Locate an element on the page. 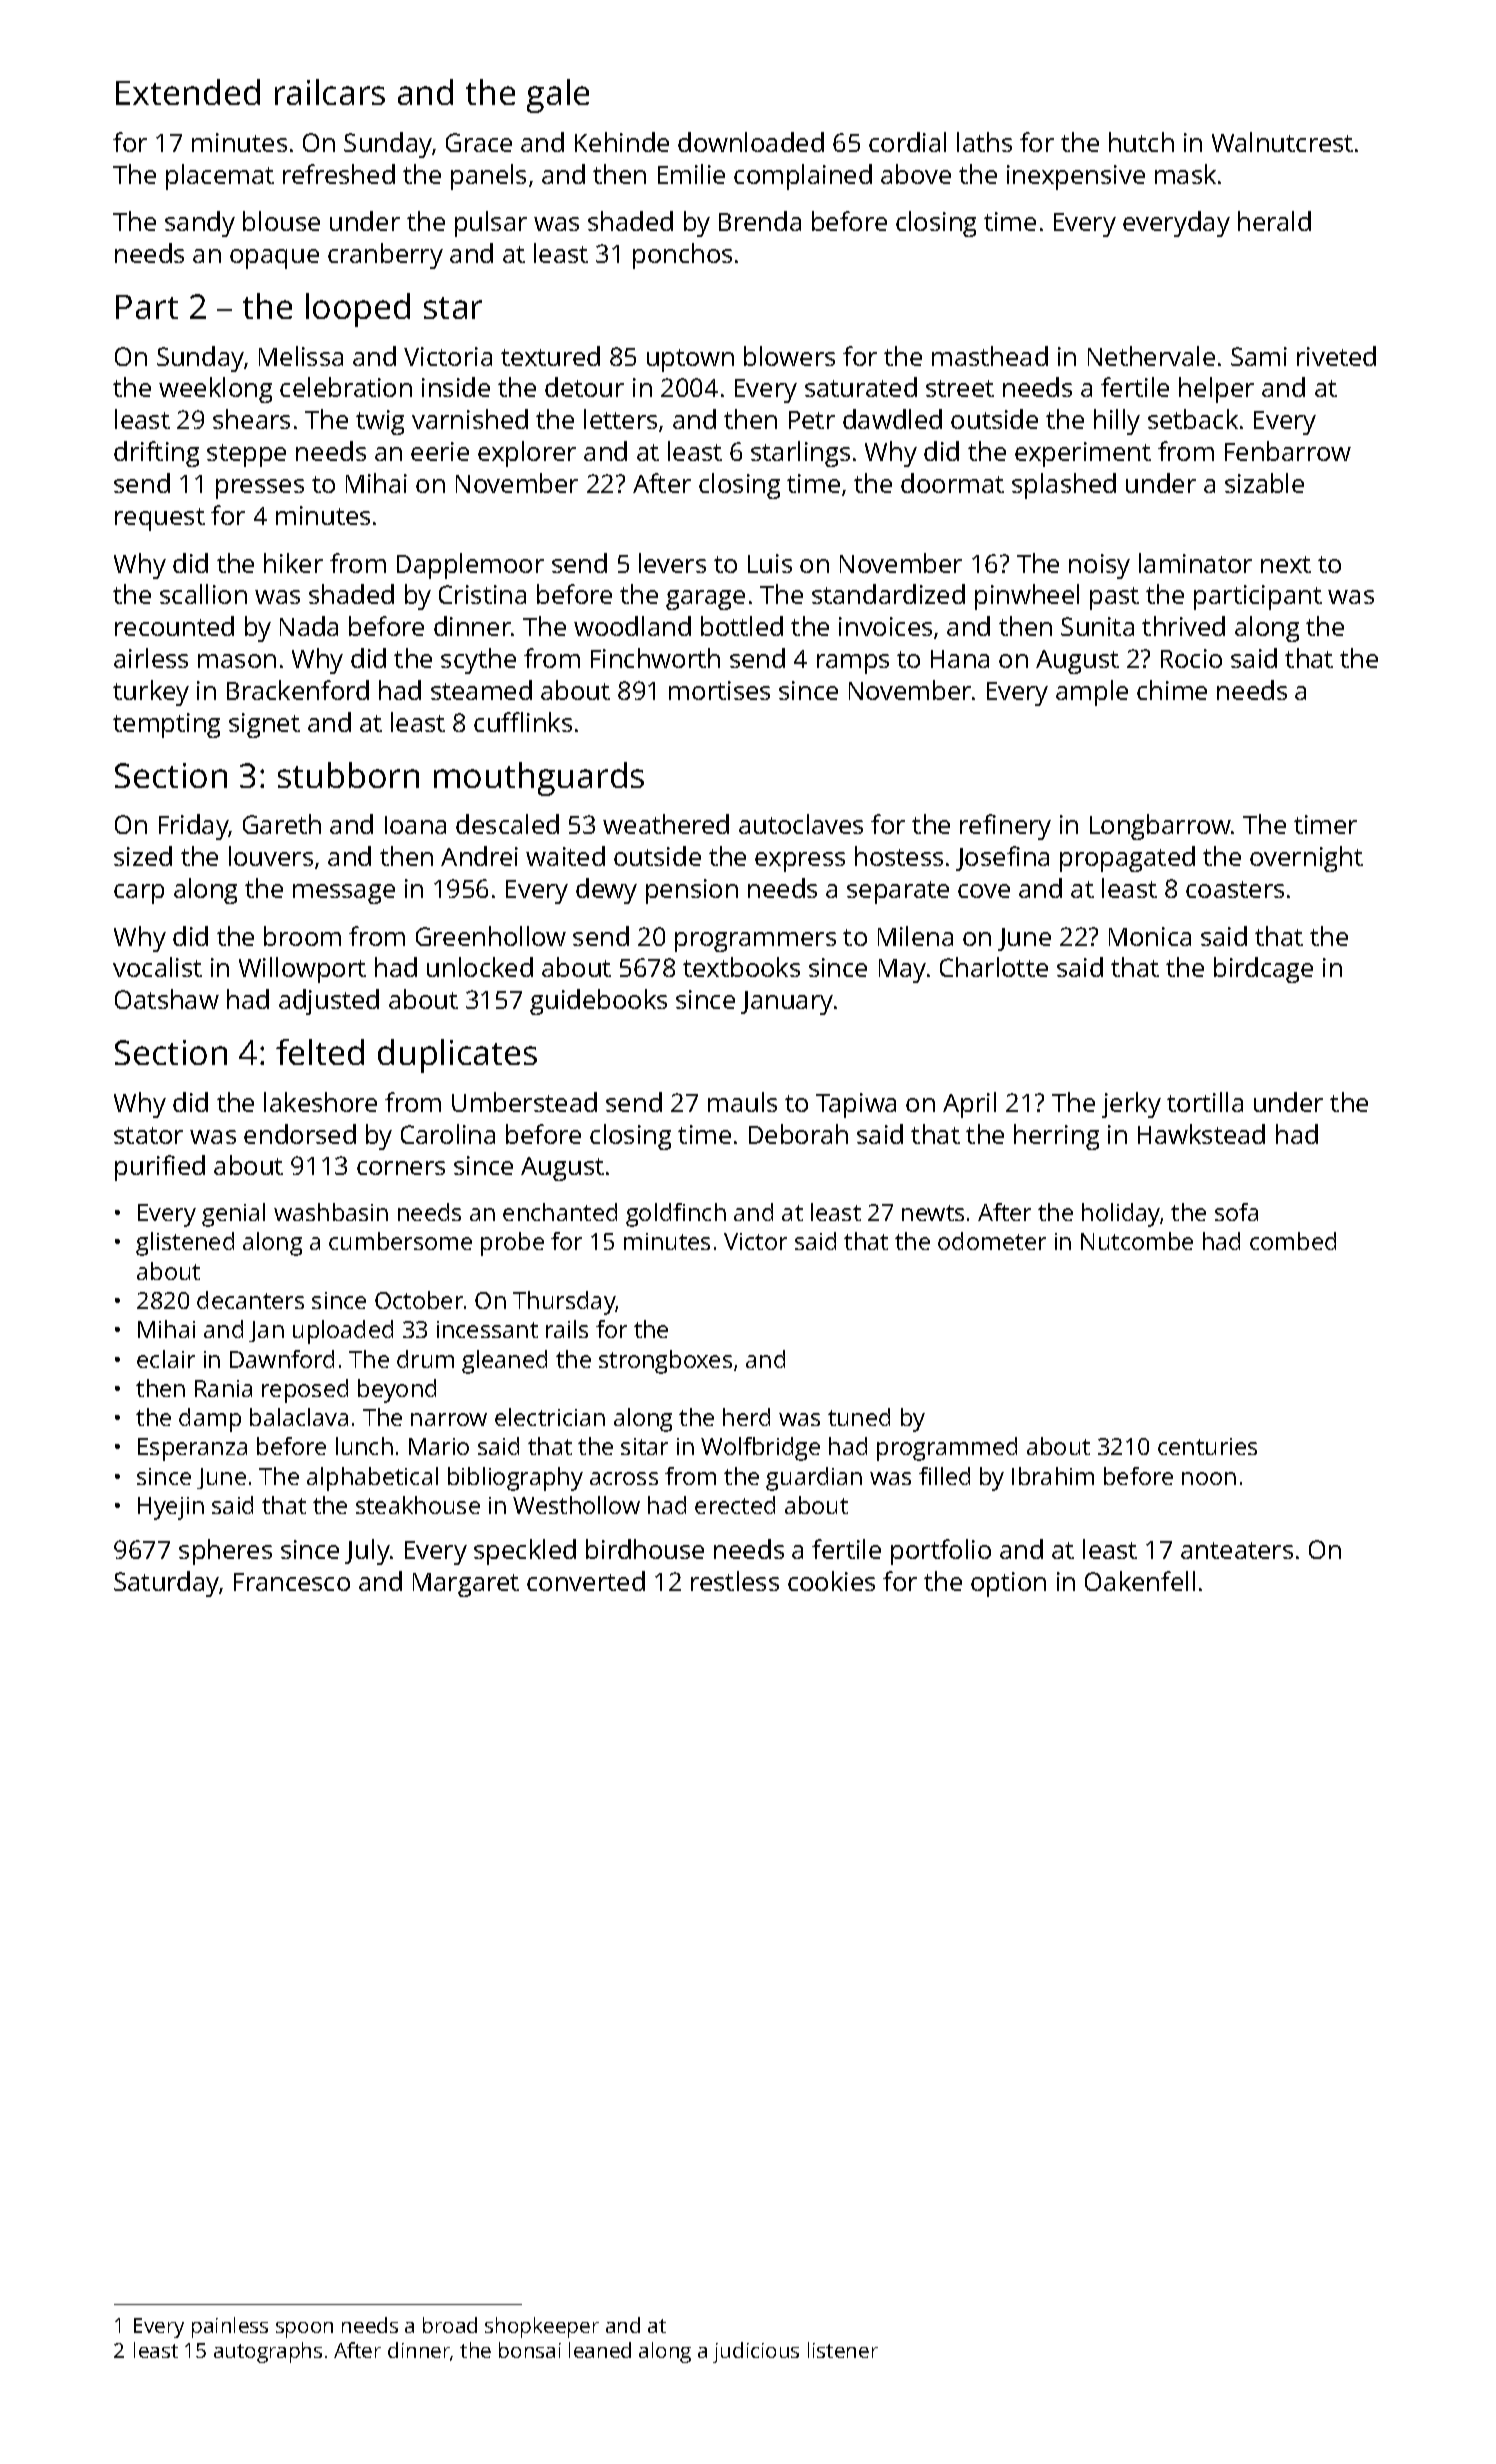  noon is located at coordinates (1209, 1478).
